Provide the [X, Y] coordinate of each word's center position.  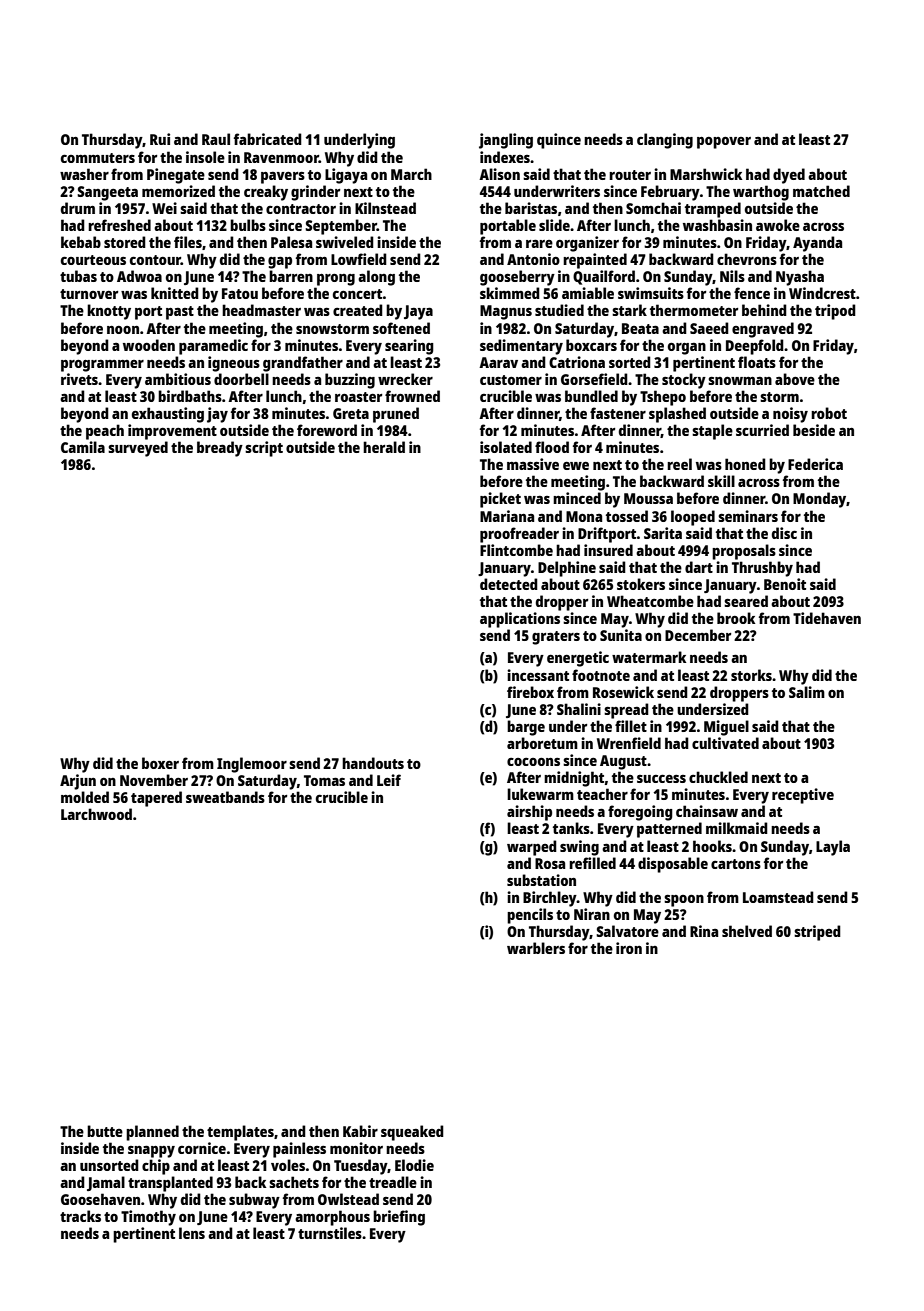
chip [156, 1167]
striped [817, 933]
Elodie [414, 1165]
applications [520, 620]
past [180, 313]
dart [699, 567]
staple [712, 432]
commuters [98, 158]
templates [240, 1133]
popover [724, 143]
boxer [160, 763]
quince [559, 141]
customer [511, 380]
